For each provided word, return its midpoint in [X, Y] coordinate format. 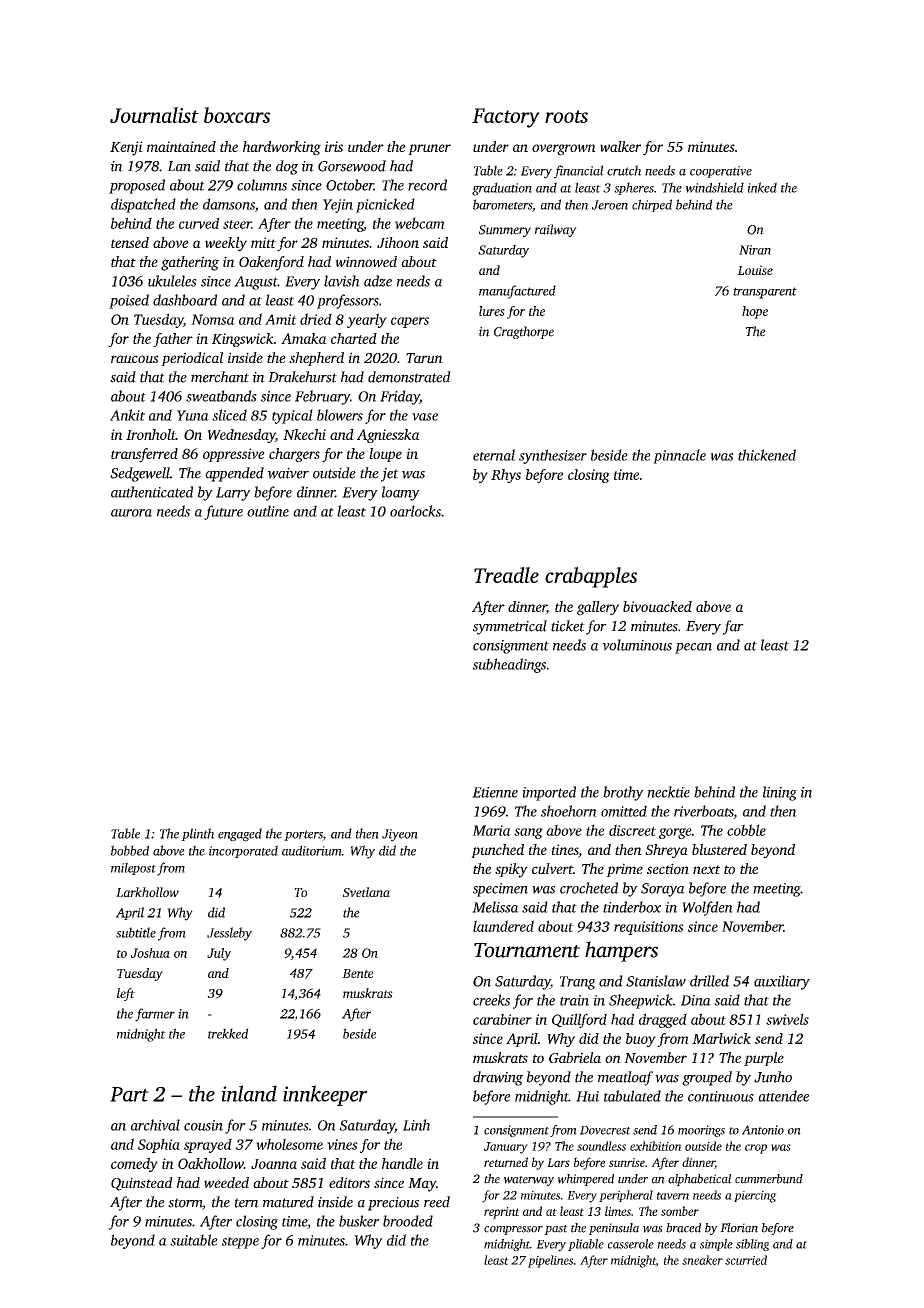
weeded [226, 1182]
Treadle [506, 575]
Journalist [154, 115]
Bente [357, 973]
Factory [506, 118]
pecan [693, 648]
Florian [739, 1228]
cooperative [721, 172]
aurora [131, 513]
